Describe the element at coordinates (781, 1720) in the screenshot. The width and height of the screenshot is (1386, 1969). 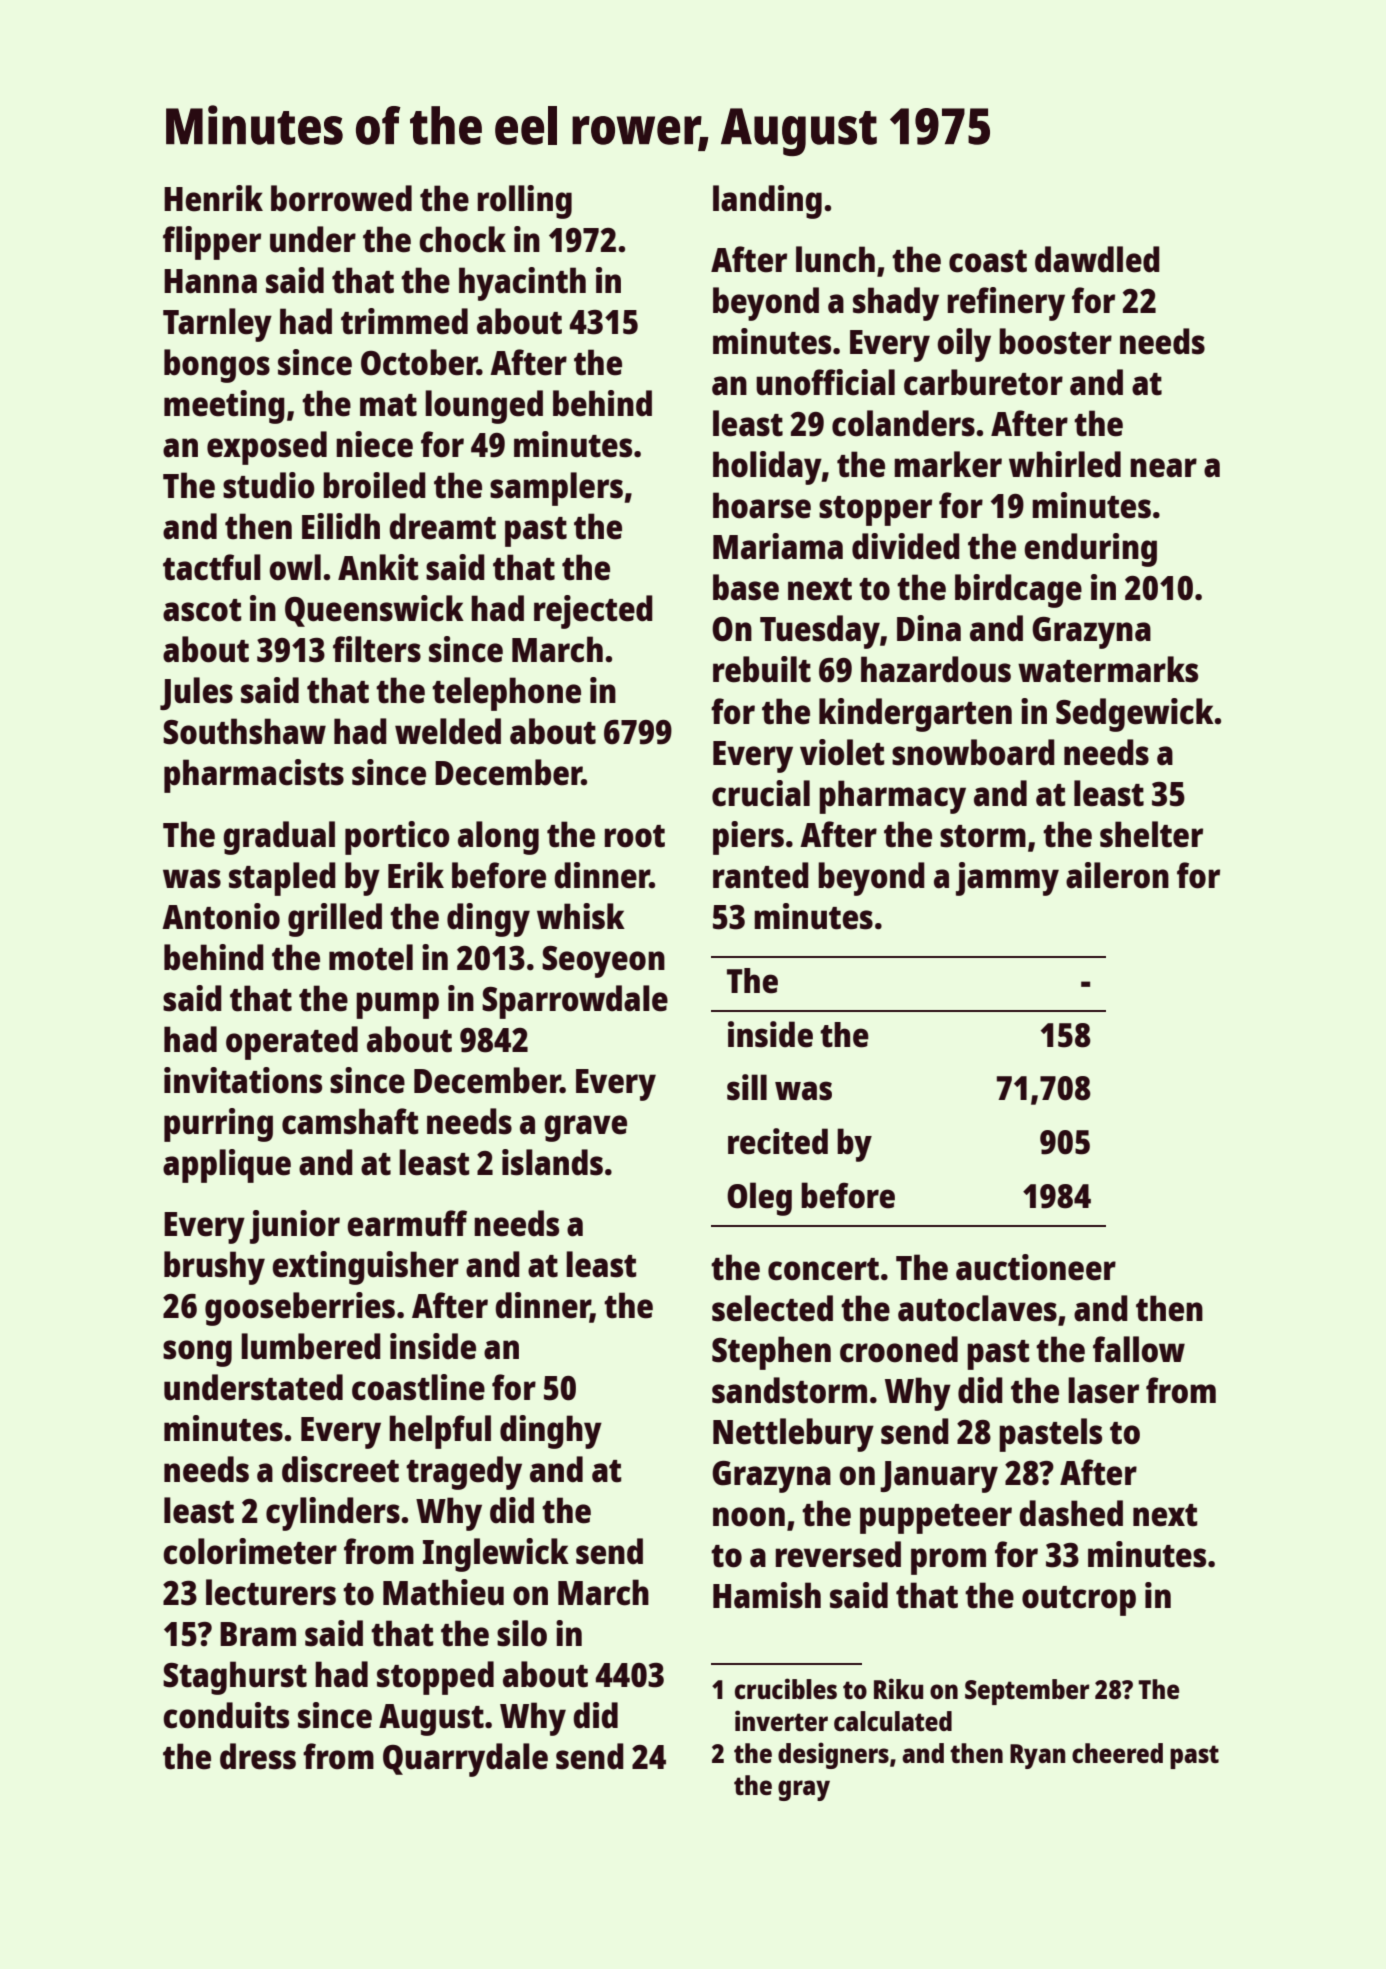
I see `inverter` at that location.
